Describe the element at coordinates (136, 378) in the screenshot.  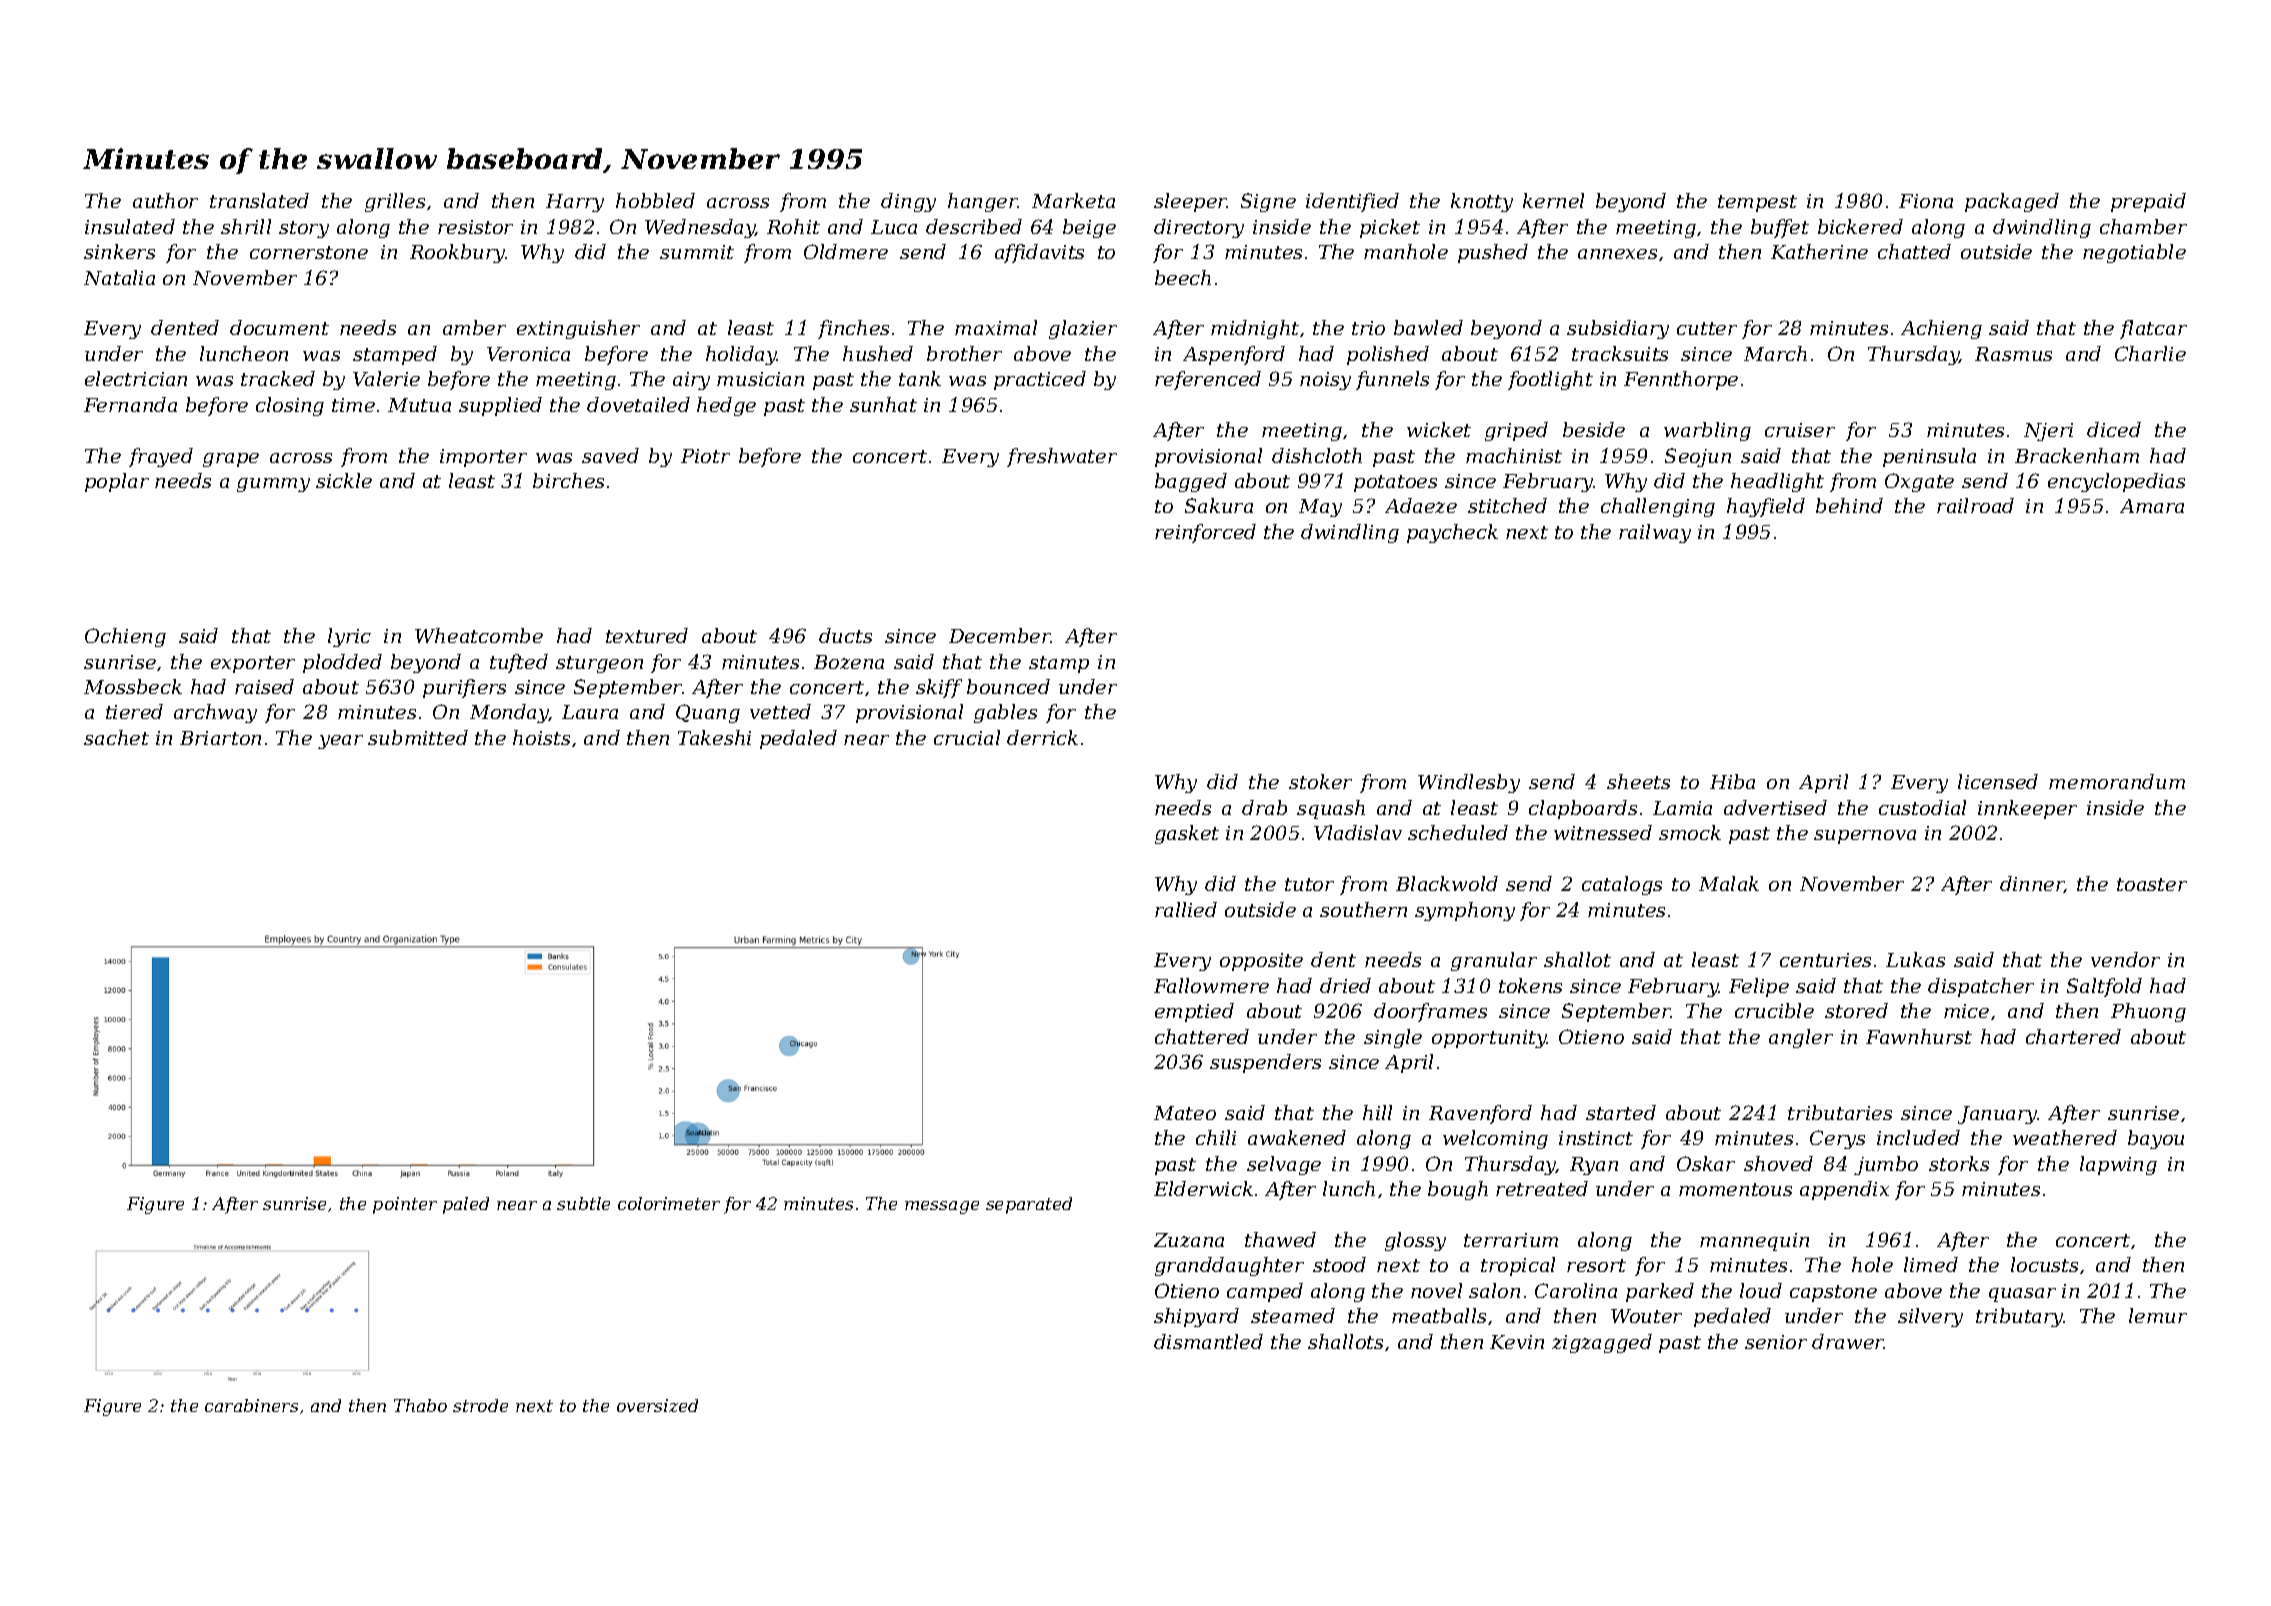
I see `electrician` at that location.
